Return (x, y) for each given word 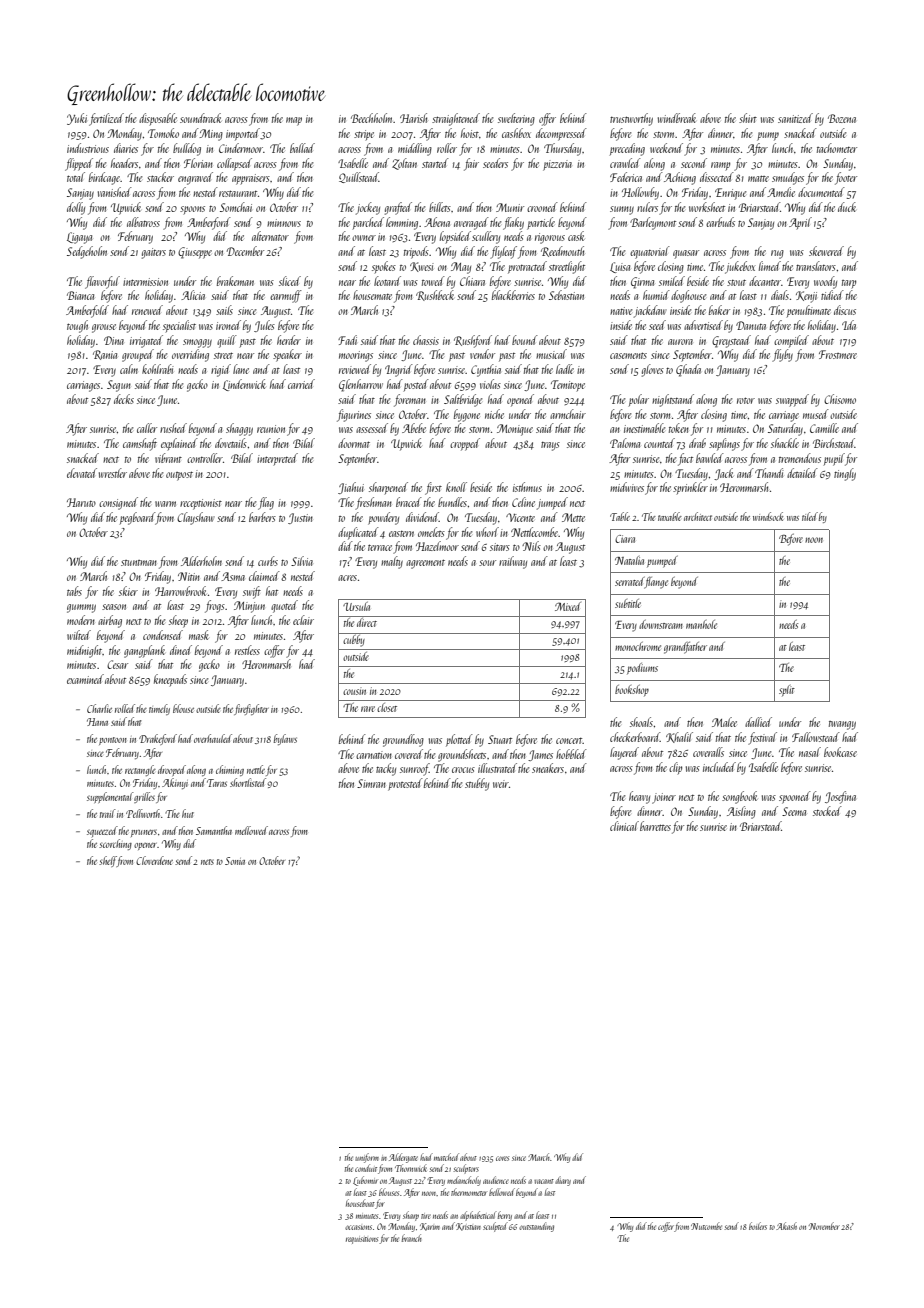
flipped (79, 164)
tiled (810, 516)
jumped (552, 503)
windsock (768, 516)
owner (364, 238)
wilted (79, 635)
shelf (108, 861)
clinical (624, 826)
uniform (367, 1158)
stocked (827, 811)
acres (347, 578)
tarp (849, 284)
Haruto (81, 502)
